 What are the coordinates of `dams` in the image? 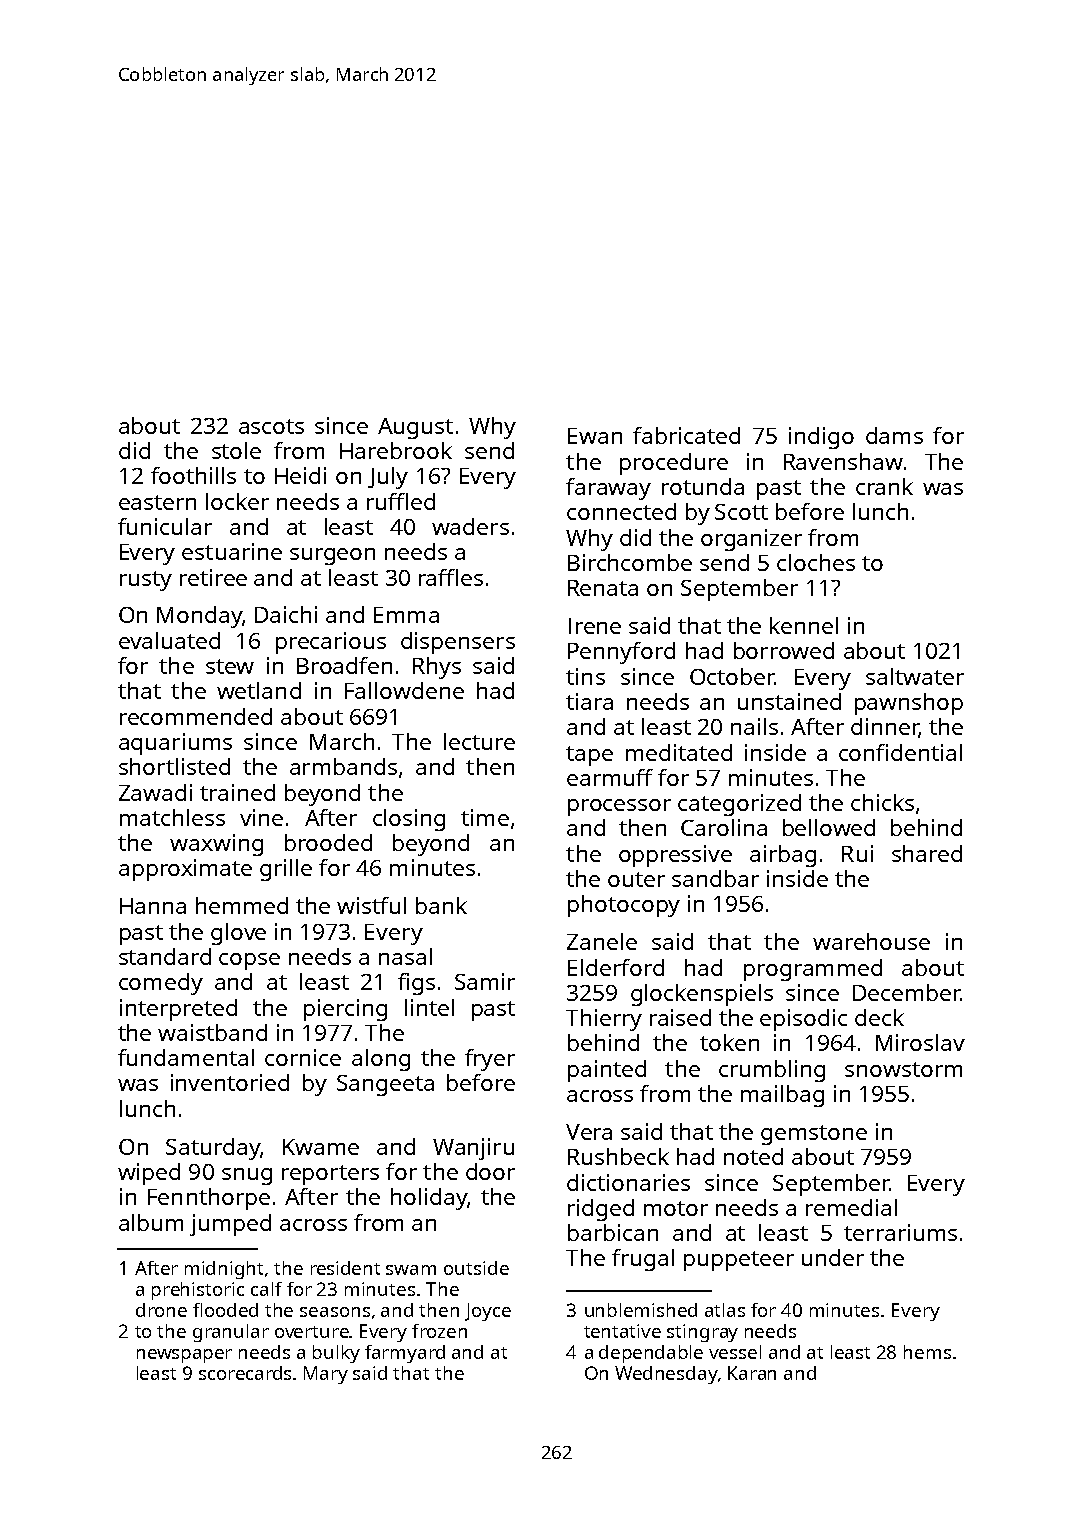 It's located at (894, 435).
